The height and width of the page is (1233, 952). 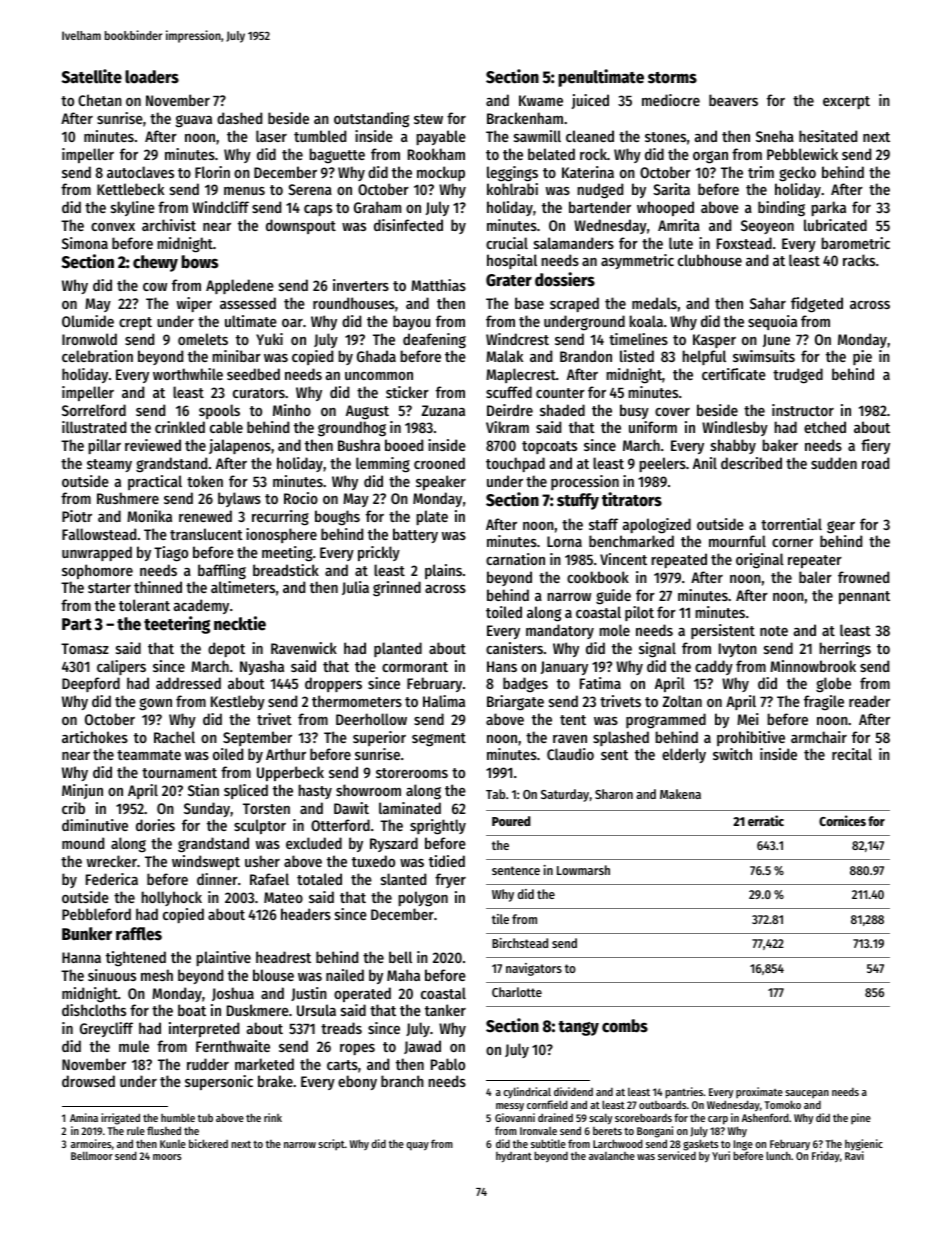 What do you see at coordinates (548, 1143) in the page?
I see `subtitle` at bounding box center [548, 1143].
